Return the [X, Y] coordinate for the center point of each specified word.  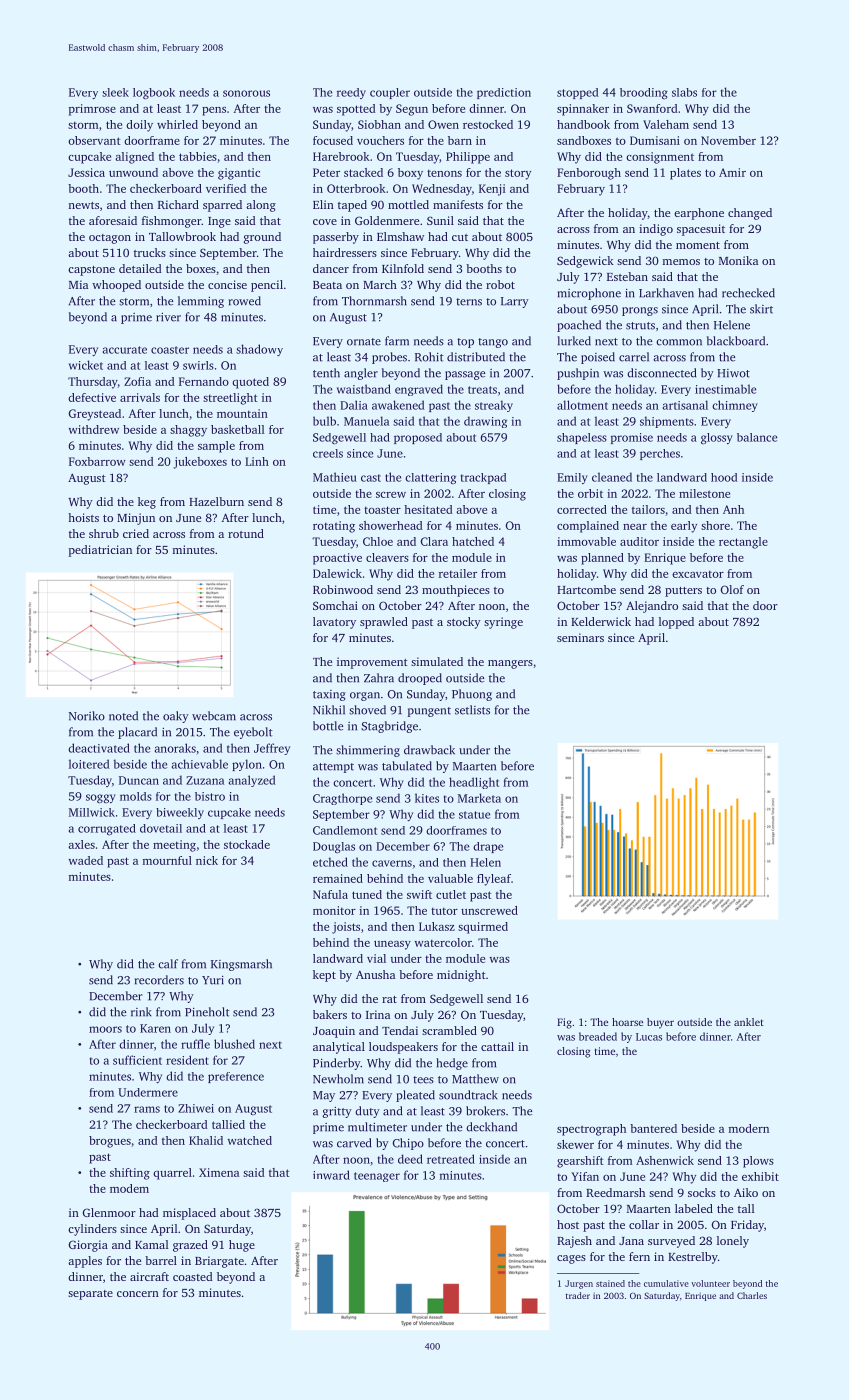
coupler [390, 93]
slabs [684, 92]
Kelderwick [601, 621]
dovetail [161, 828]
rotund [246, 533]
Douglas [334, 847]
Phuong [472, 695]
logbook [154, 94]
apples [85, 1262]
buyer [660, 1023]
